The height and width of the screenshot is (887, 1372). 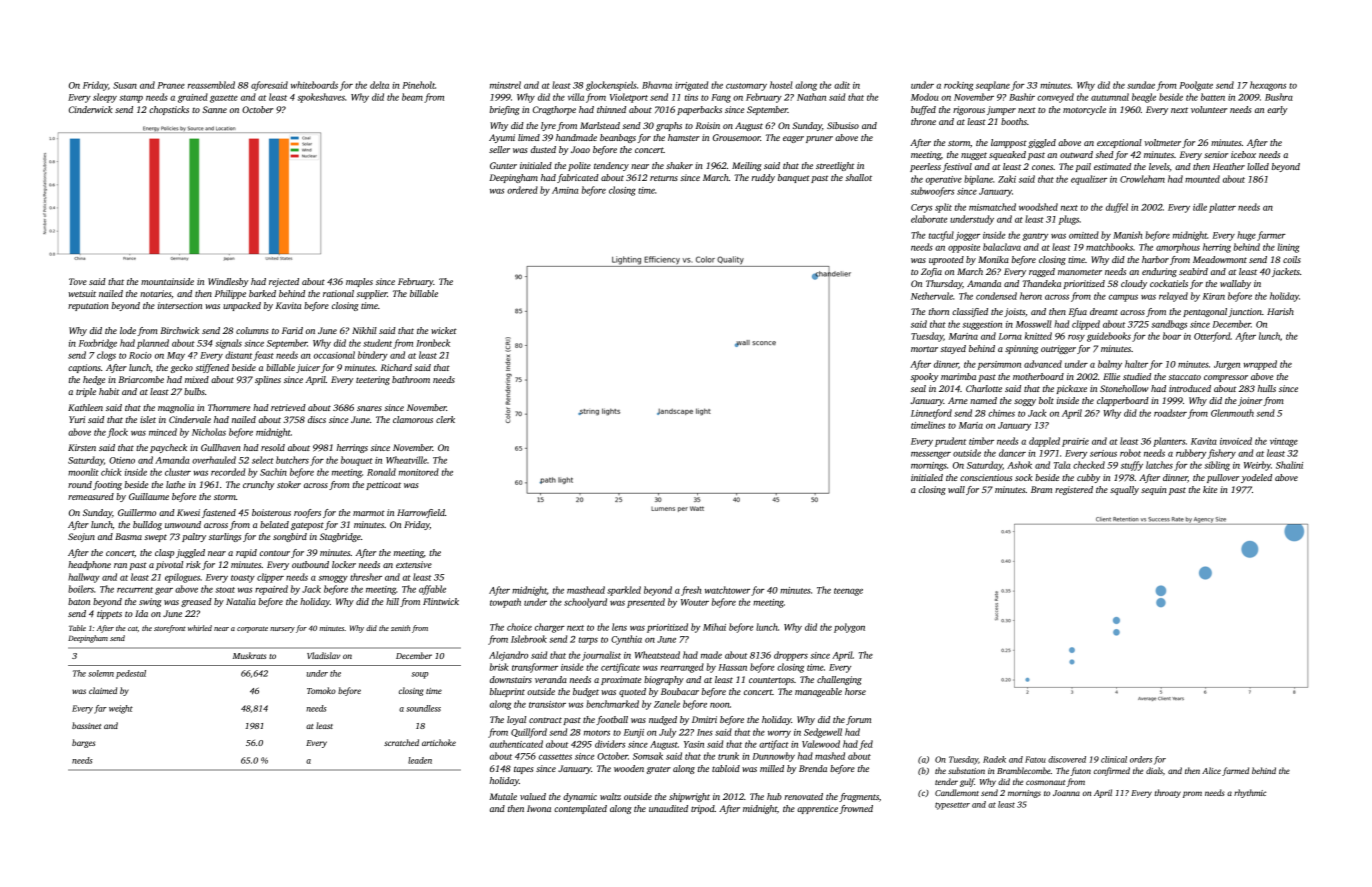 I want to click on voltmeter, so click(x=1162, y=142).
